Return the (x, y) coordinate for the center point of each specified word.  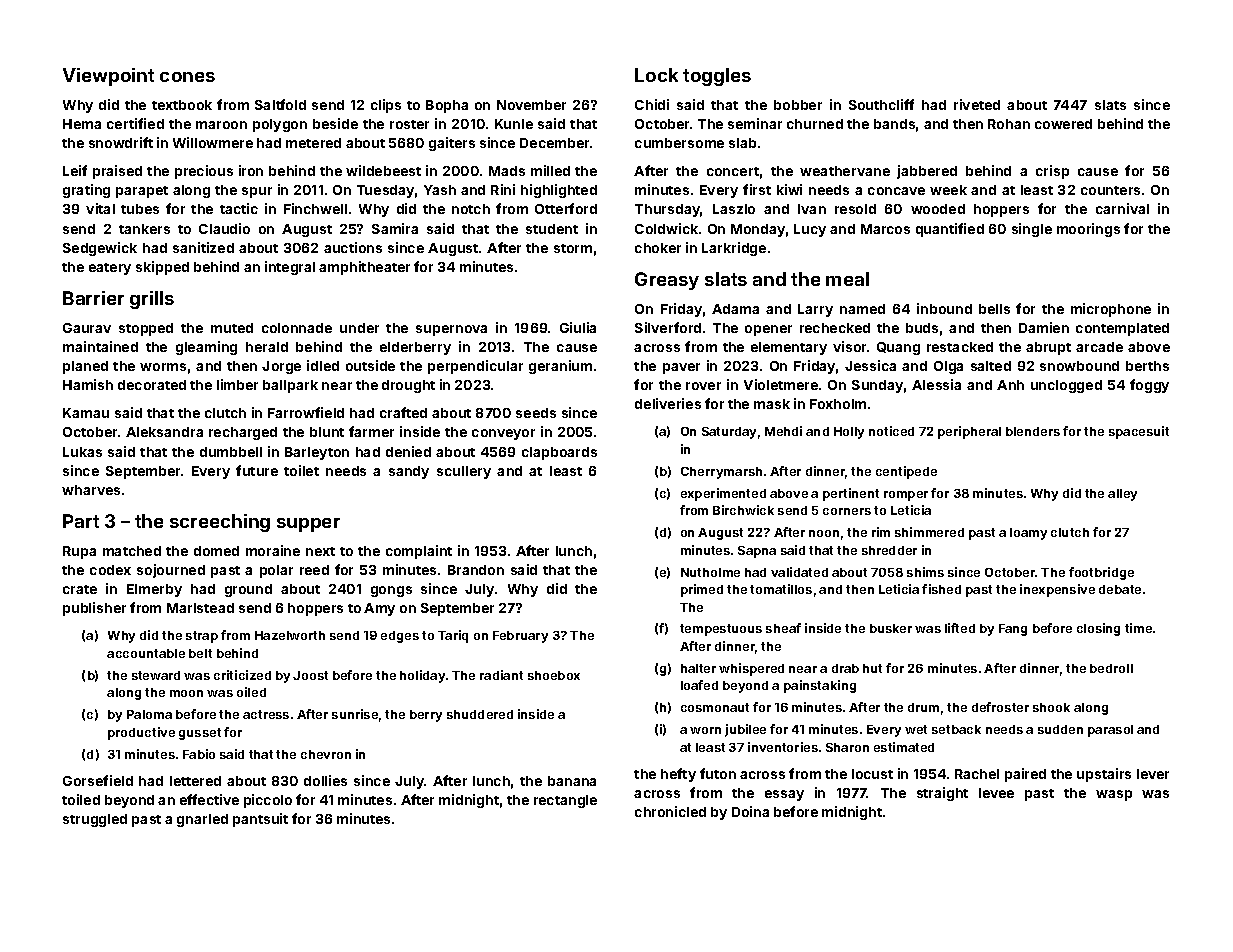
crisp (1052, 172)
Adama (735, 309)
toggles (717, 77)
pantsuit (260, 820)
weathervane (845, 171)
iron (251, 170)
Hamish (88, 384)
